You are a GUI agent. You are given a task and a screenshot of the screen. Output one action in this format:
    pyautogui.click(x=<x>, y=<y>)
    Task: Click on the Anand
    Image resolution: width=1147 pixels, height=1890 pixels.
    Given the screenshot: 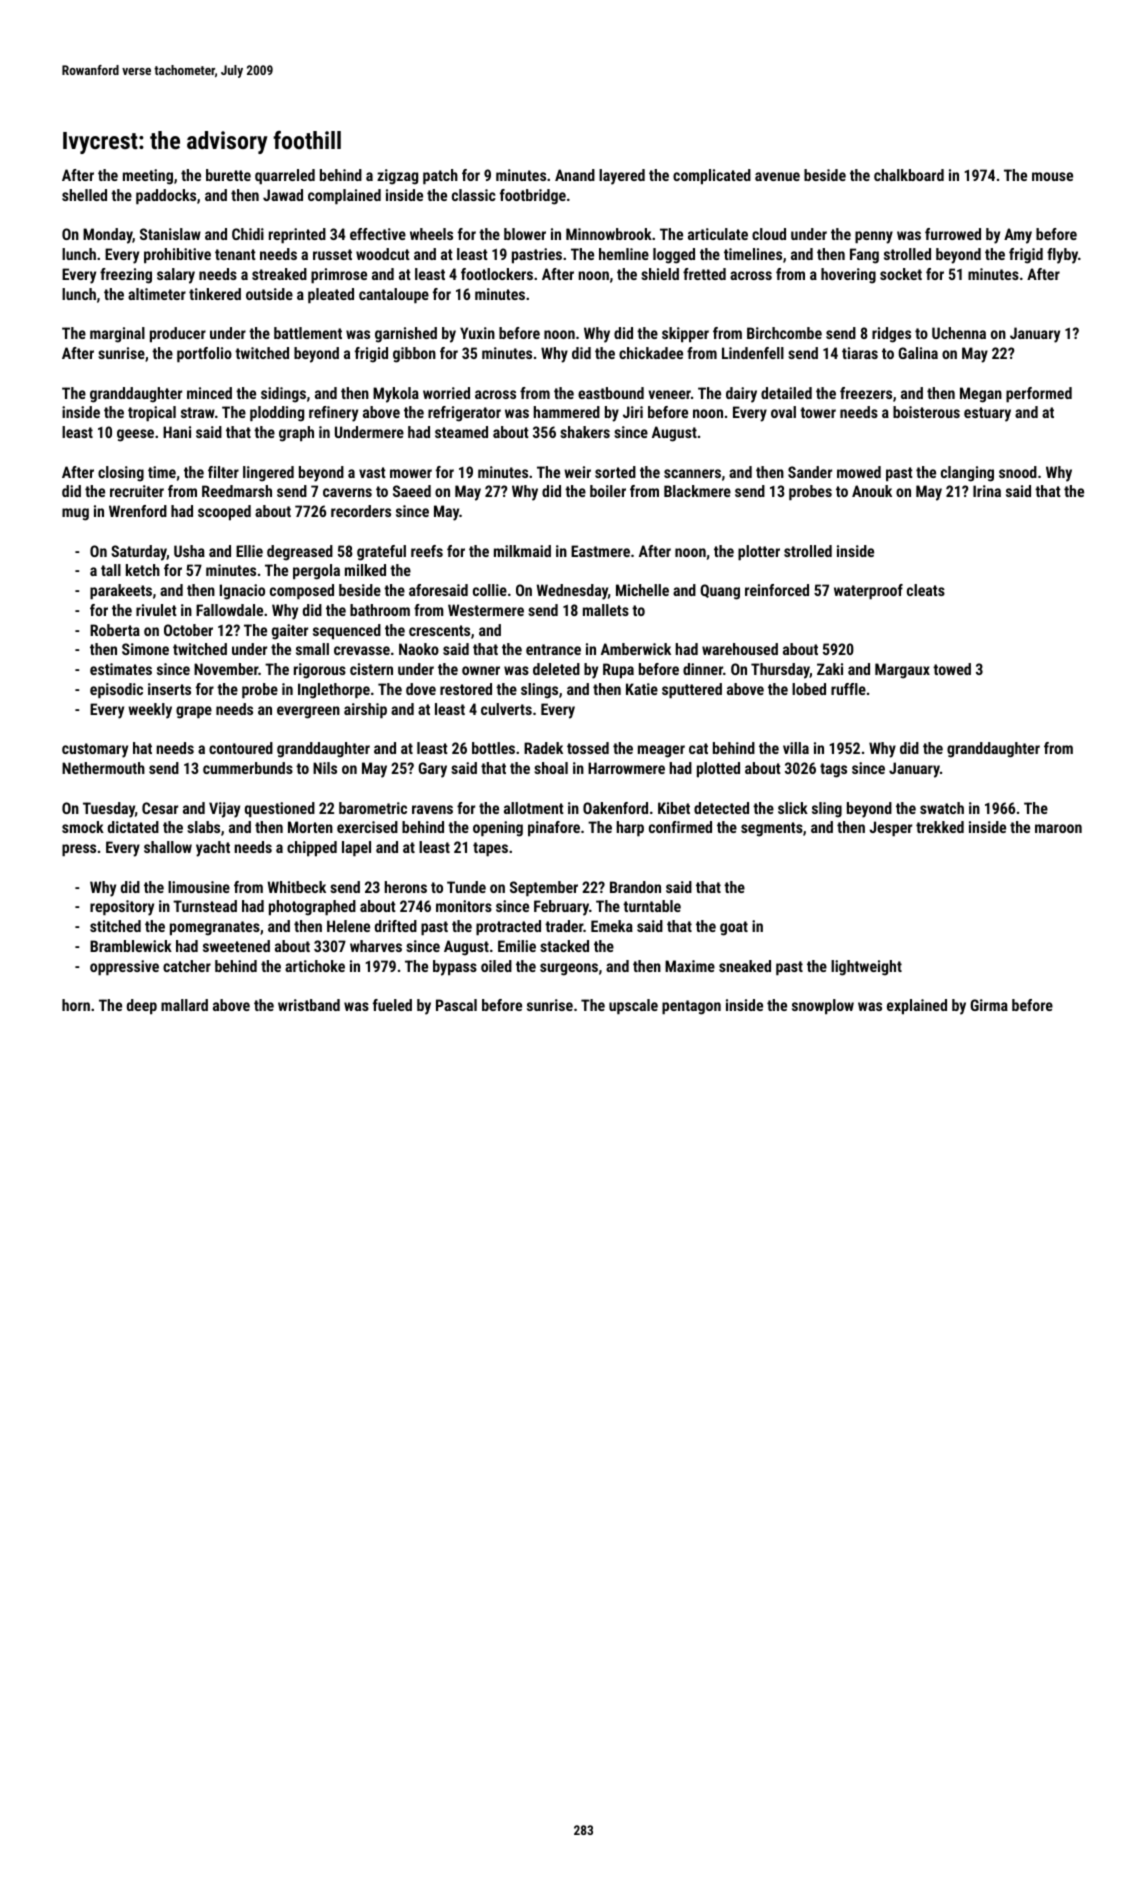 What is the action you would take?
    pyautogui.click(x=575, y=175)
